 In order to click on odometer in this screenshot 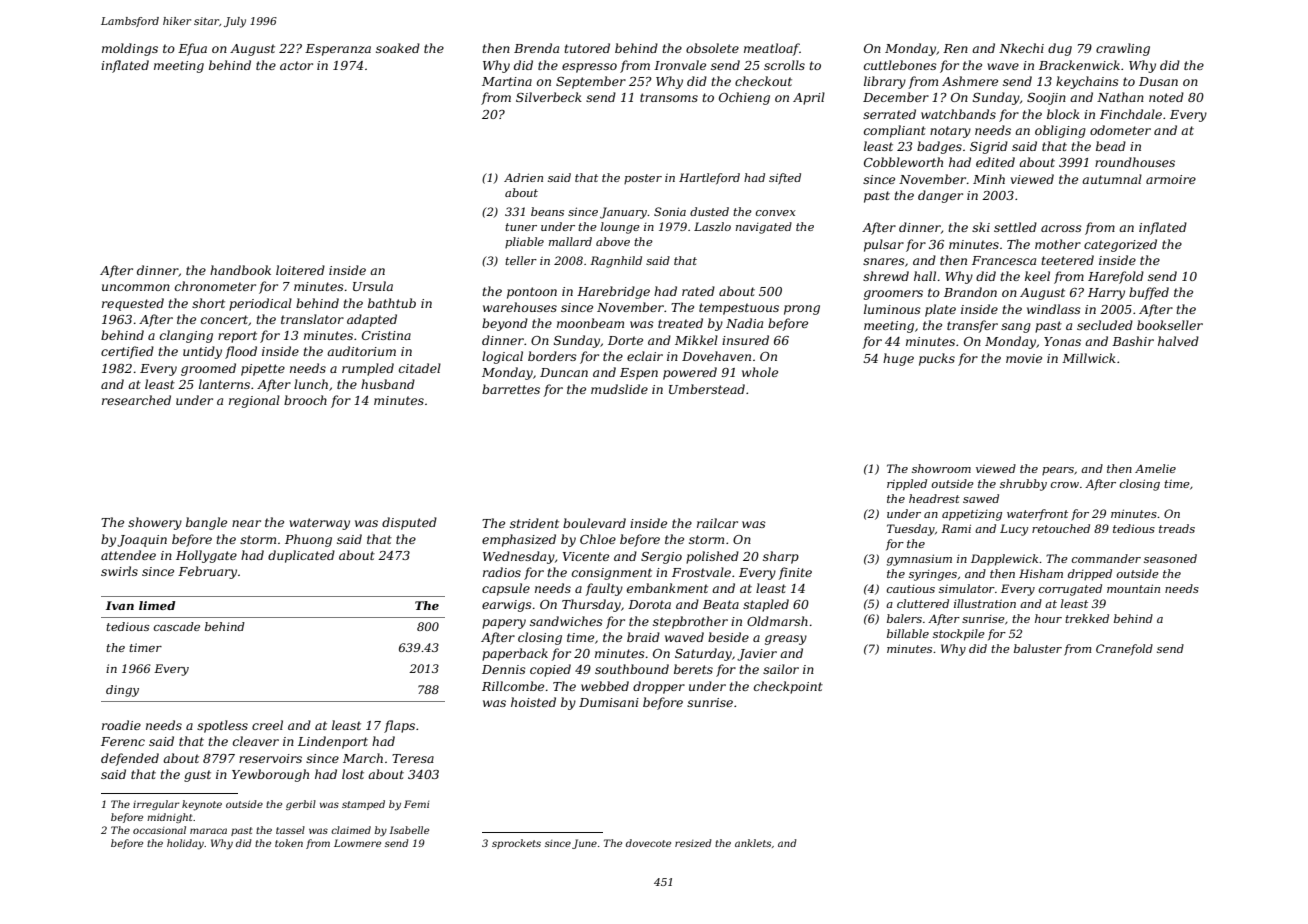, I will do `click(1120, 130)`.
